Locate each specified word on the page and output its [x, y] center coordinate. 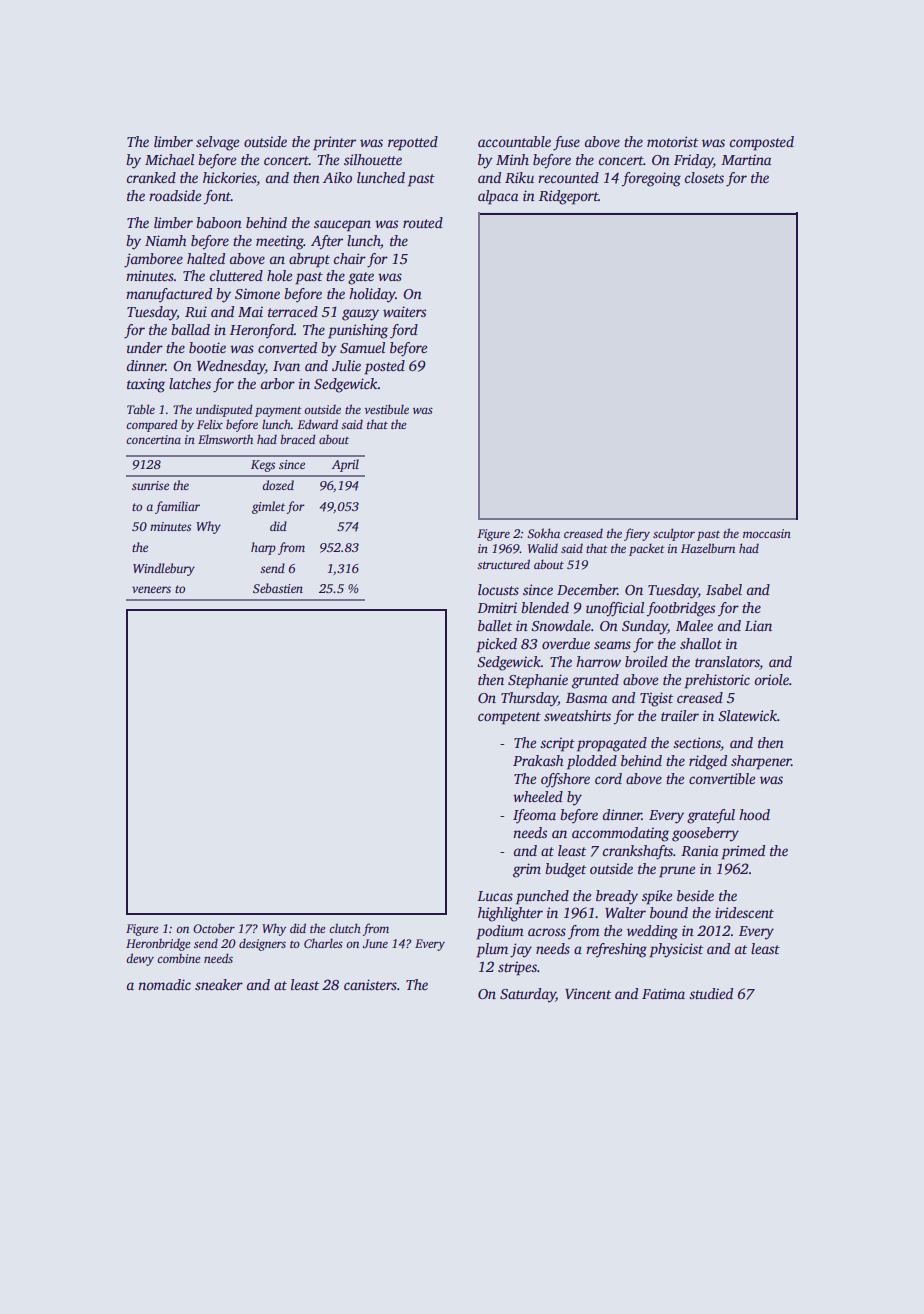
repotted [413, 143]
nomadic [164, 984]
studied [711, 993]
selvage [217, 143]
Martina [746, 159]
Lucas [495, 896]
